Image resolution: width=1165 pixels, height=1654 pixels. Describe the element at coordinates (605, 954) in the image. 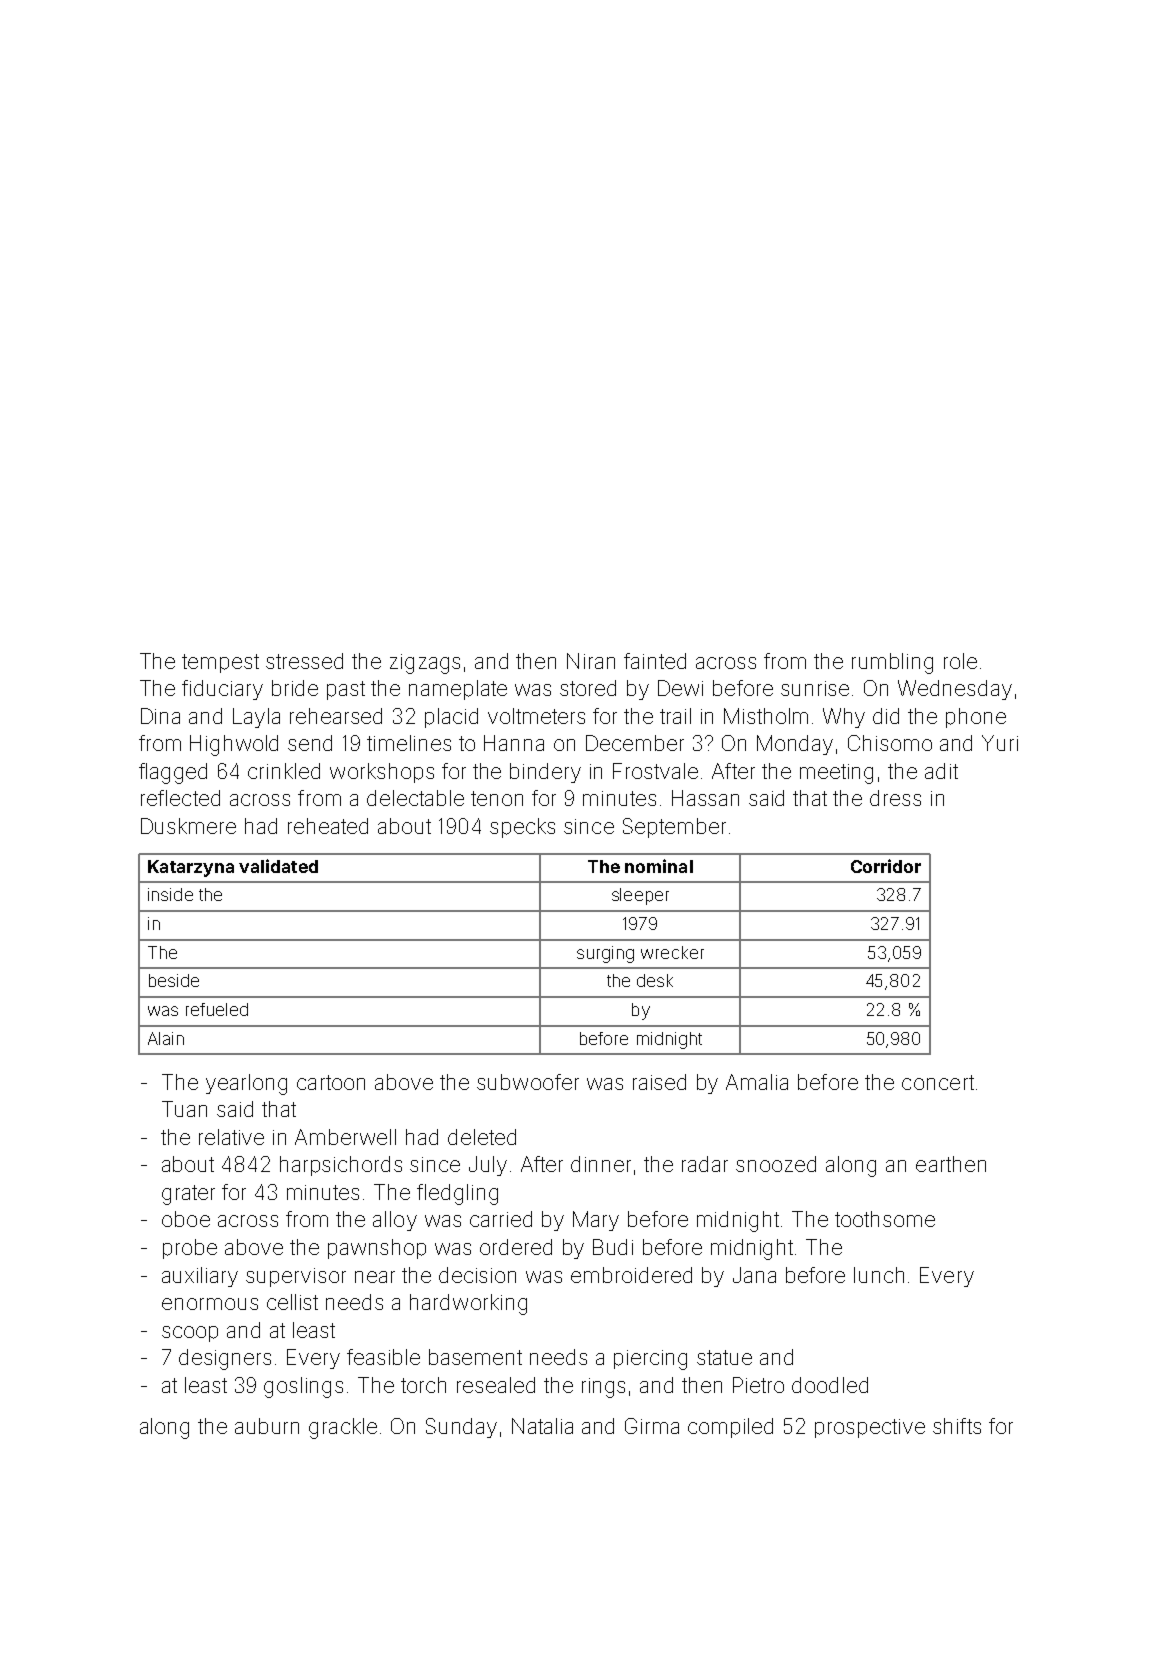

I see `surging` at that location.
